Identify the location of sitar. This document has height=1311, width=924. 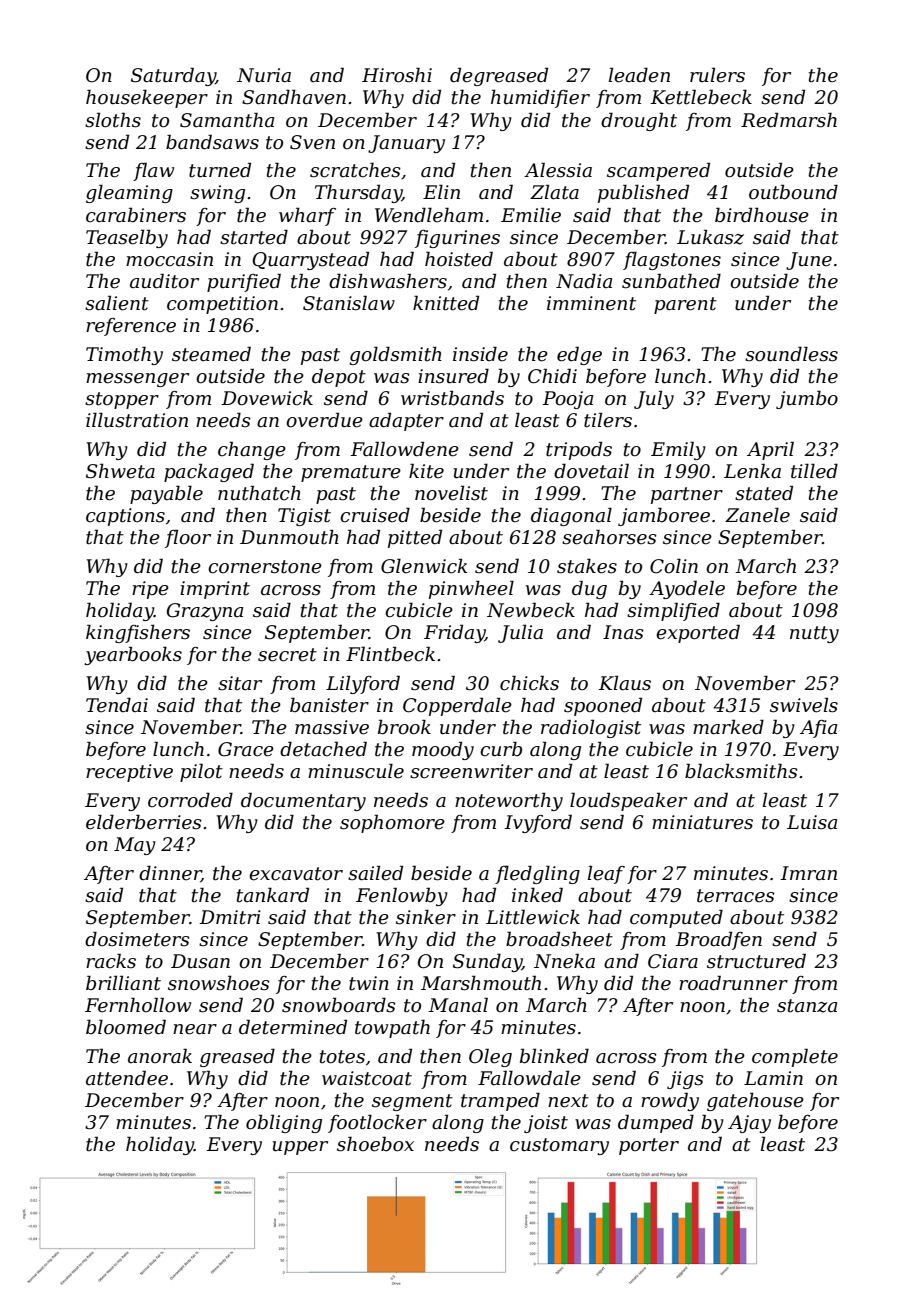
(240, 683).
